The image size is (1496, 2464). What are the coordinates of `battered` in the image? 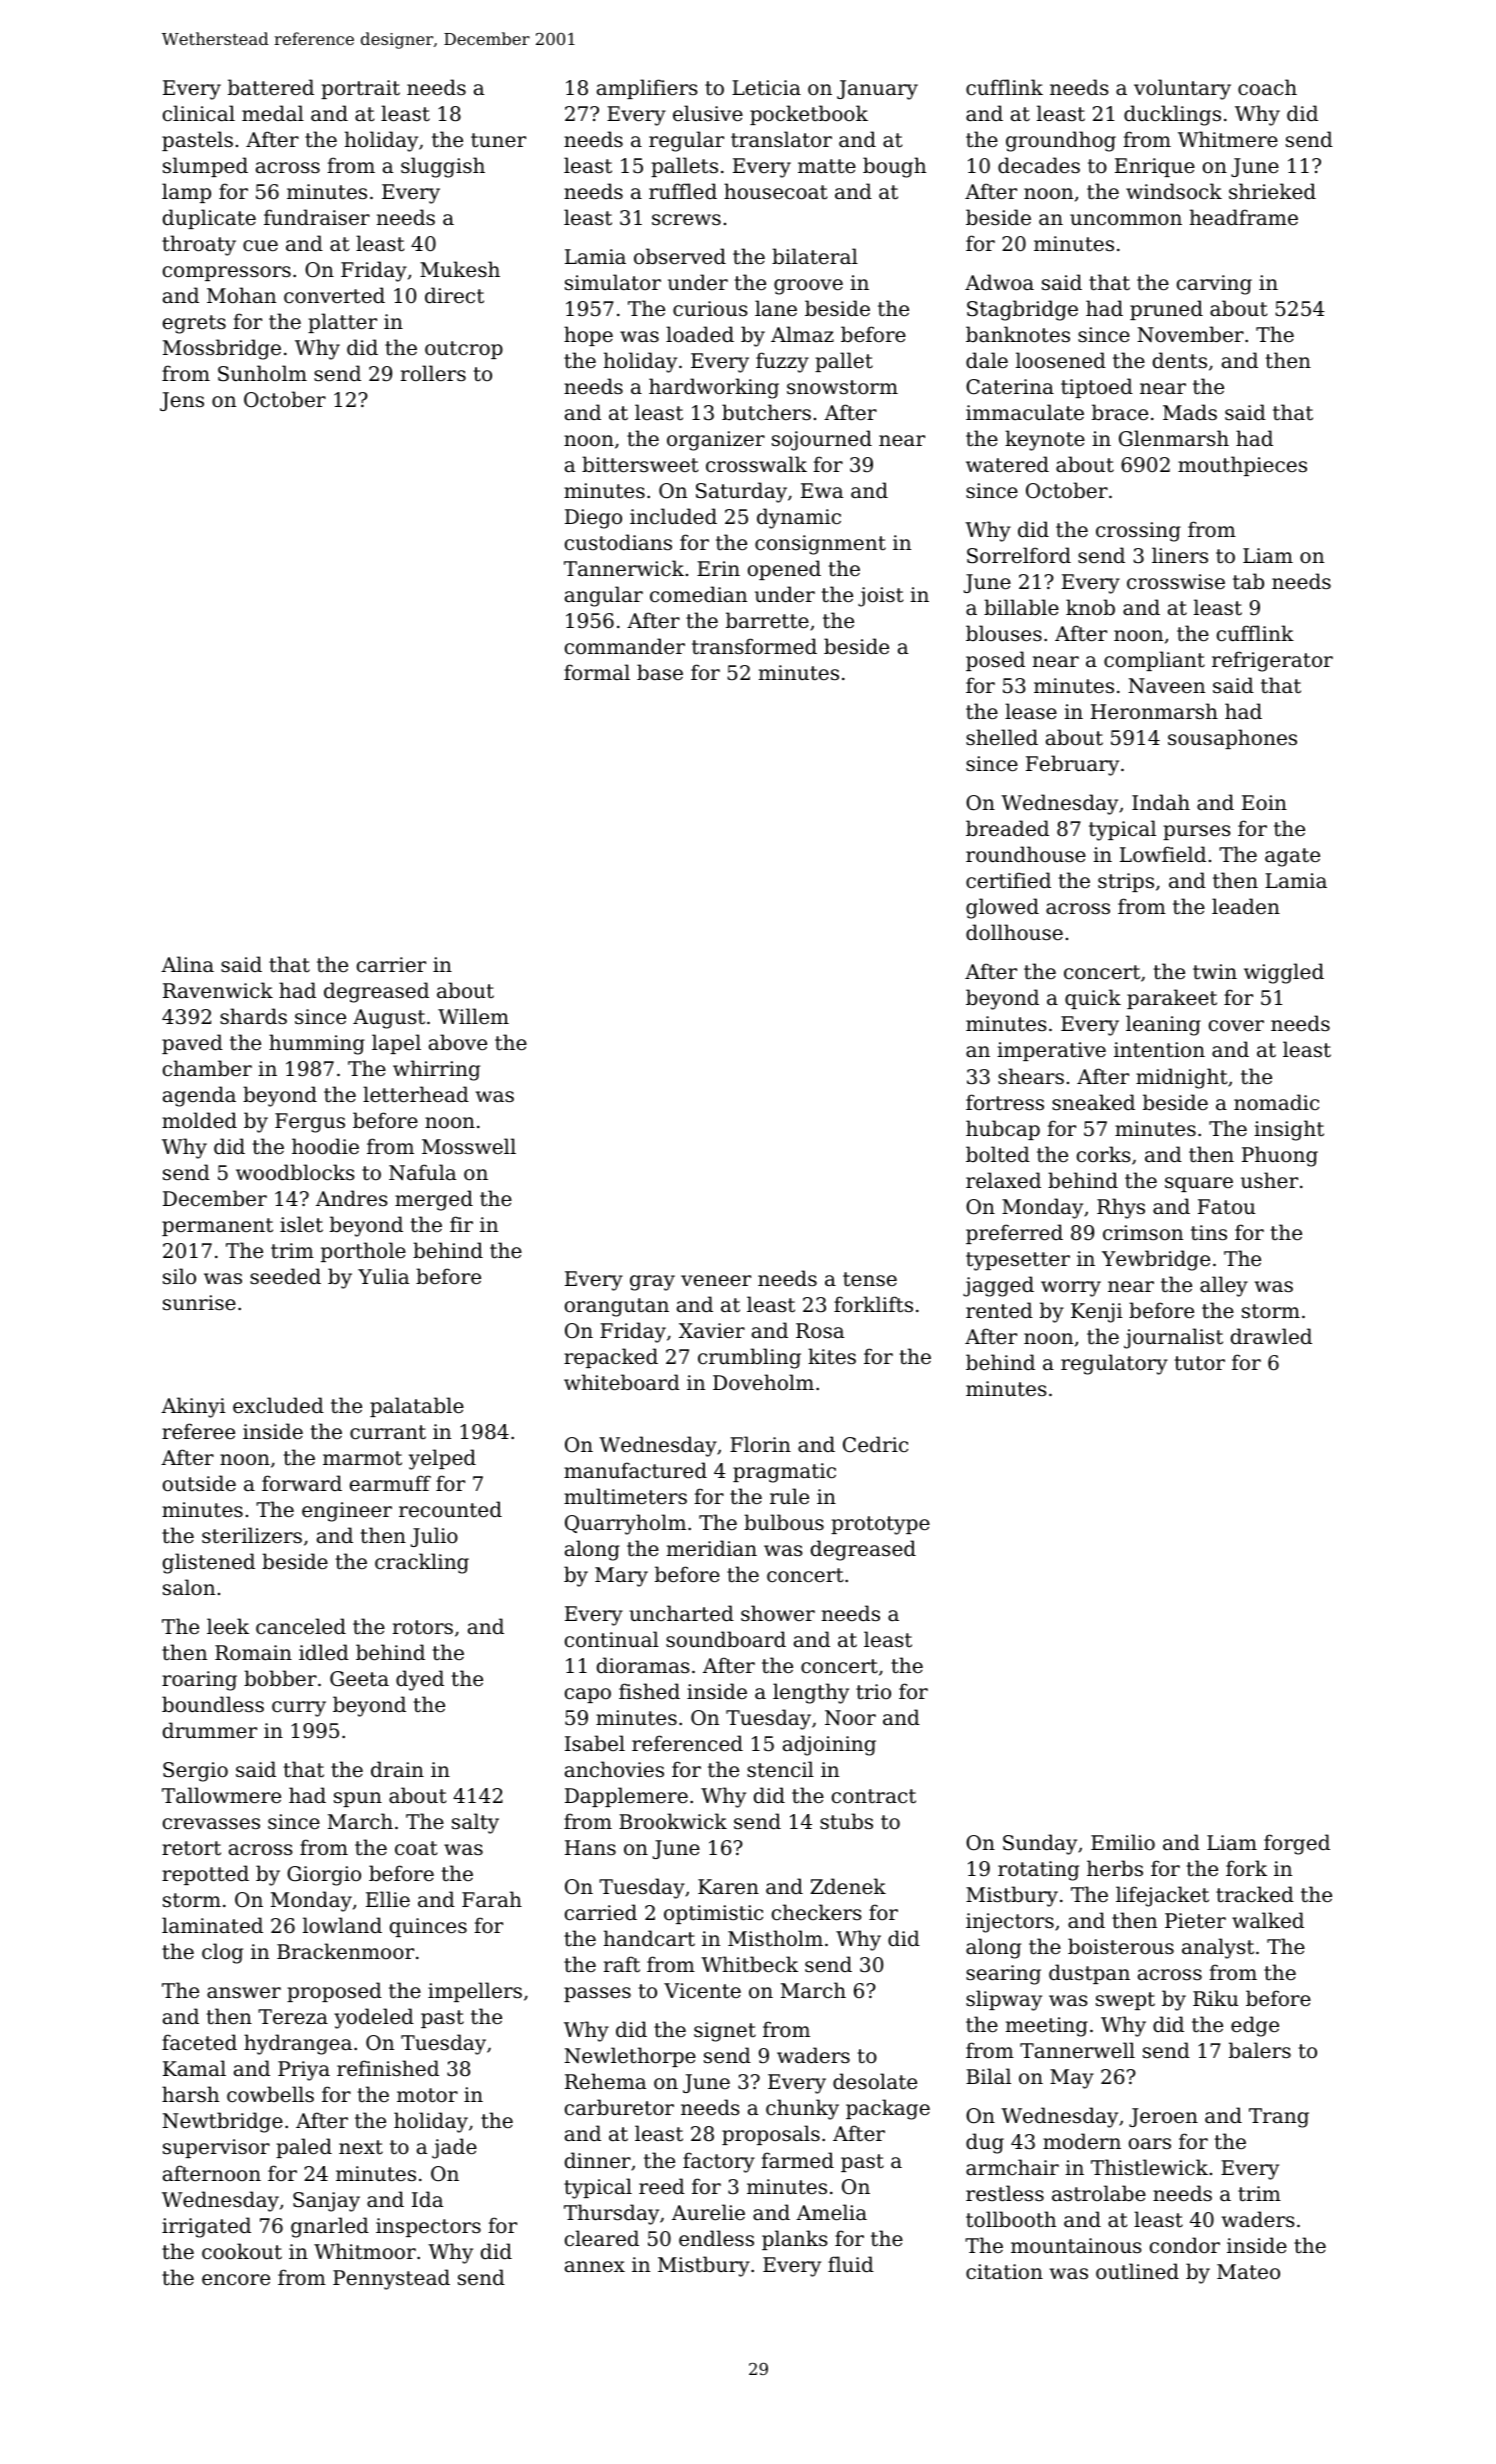 It's located at (271, 87).
